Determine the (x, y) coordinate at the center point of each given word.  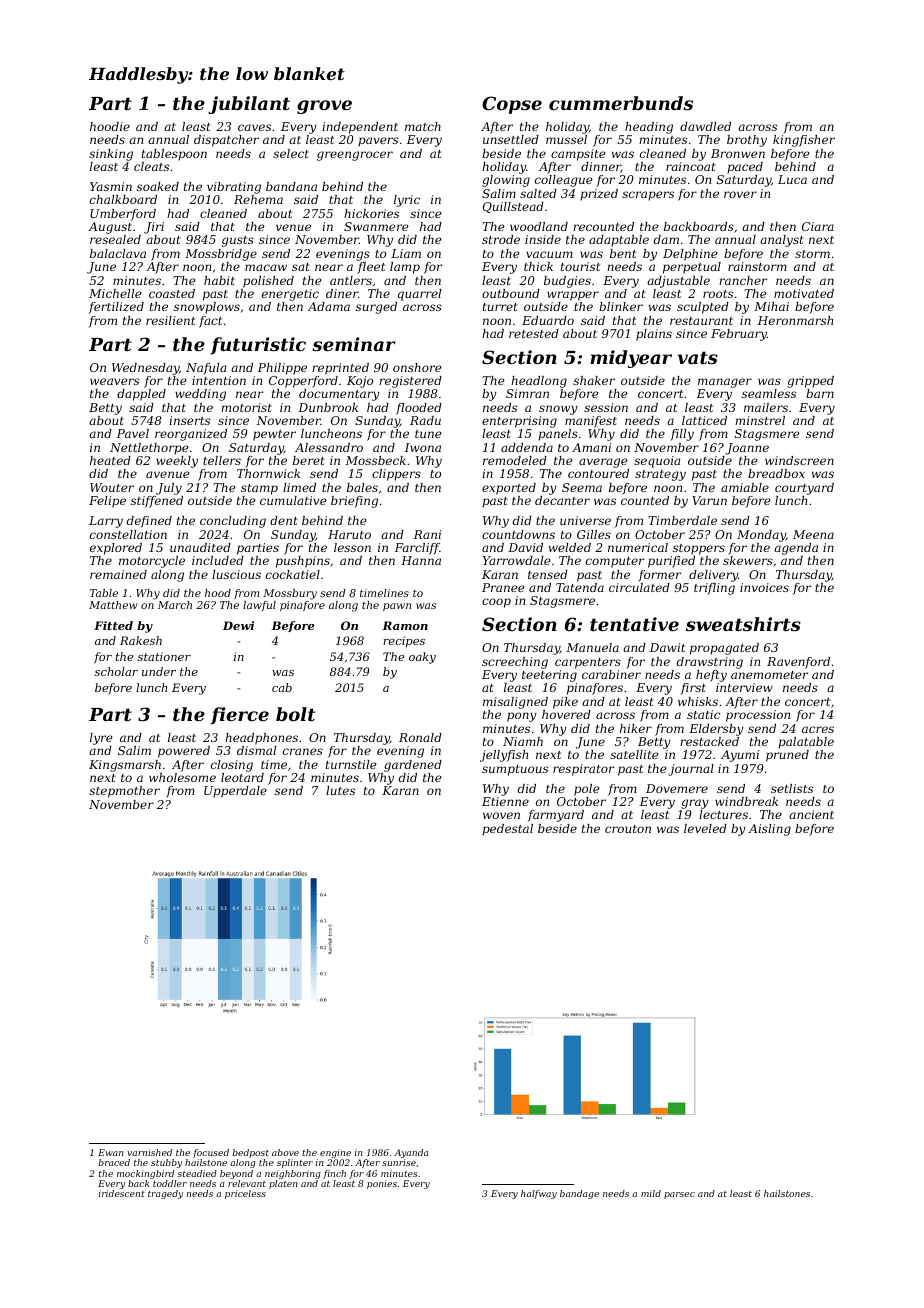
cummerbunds (621, 103)
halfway (539, 1194)
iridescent (122, 1193)
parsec (679, 1195)
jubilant (249, 105)
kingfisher (804, 141)
